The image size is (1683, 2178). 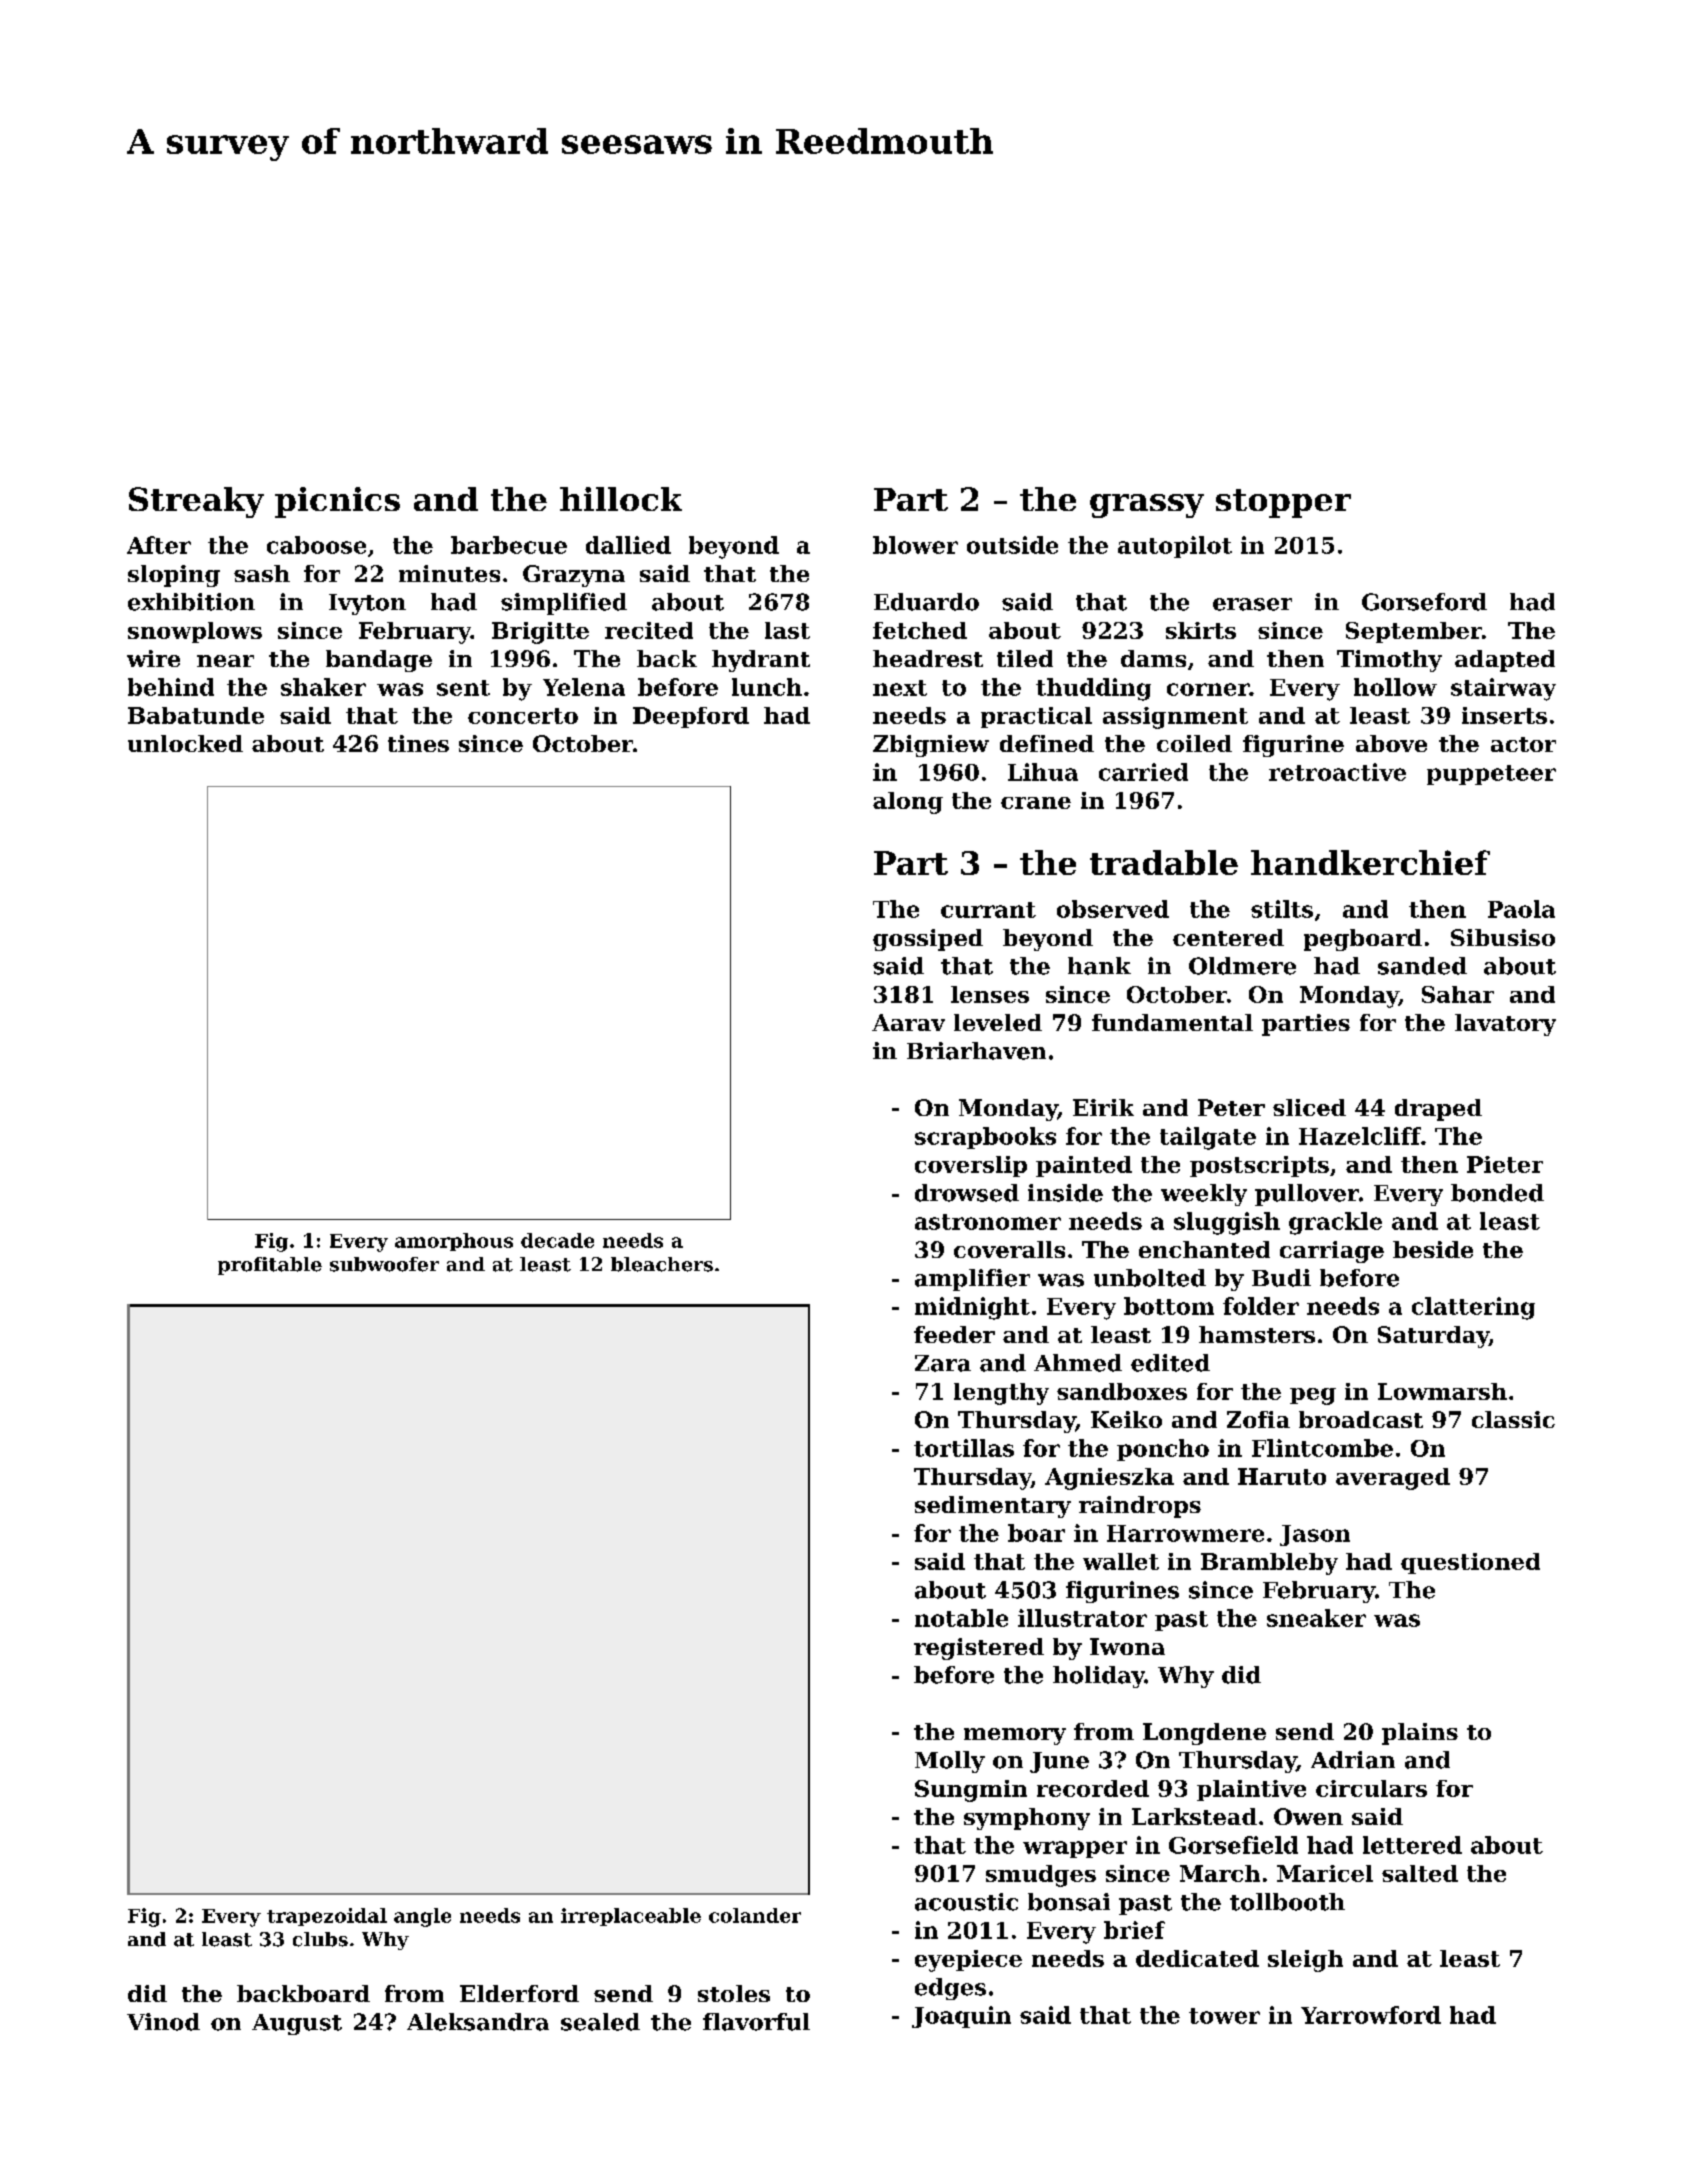 I want to click on angle, so click(x=422, y=1917).
